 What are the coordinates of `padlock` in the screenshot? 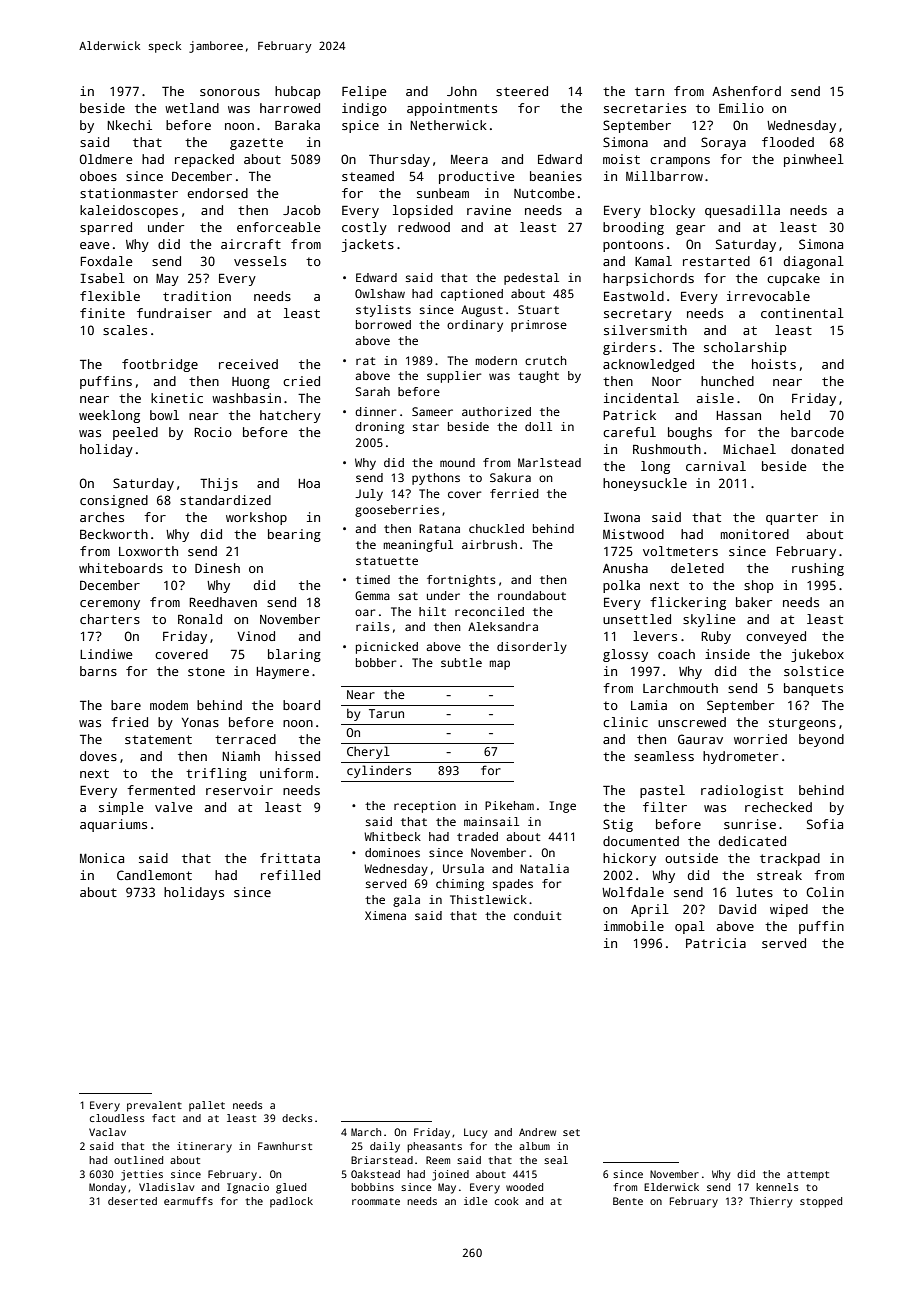 It's located at (291, 1202).
